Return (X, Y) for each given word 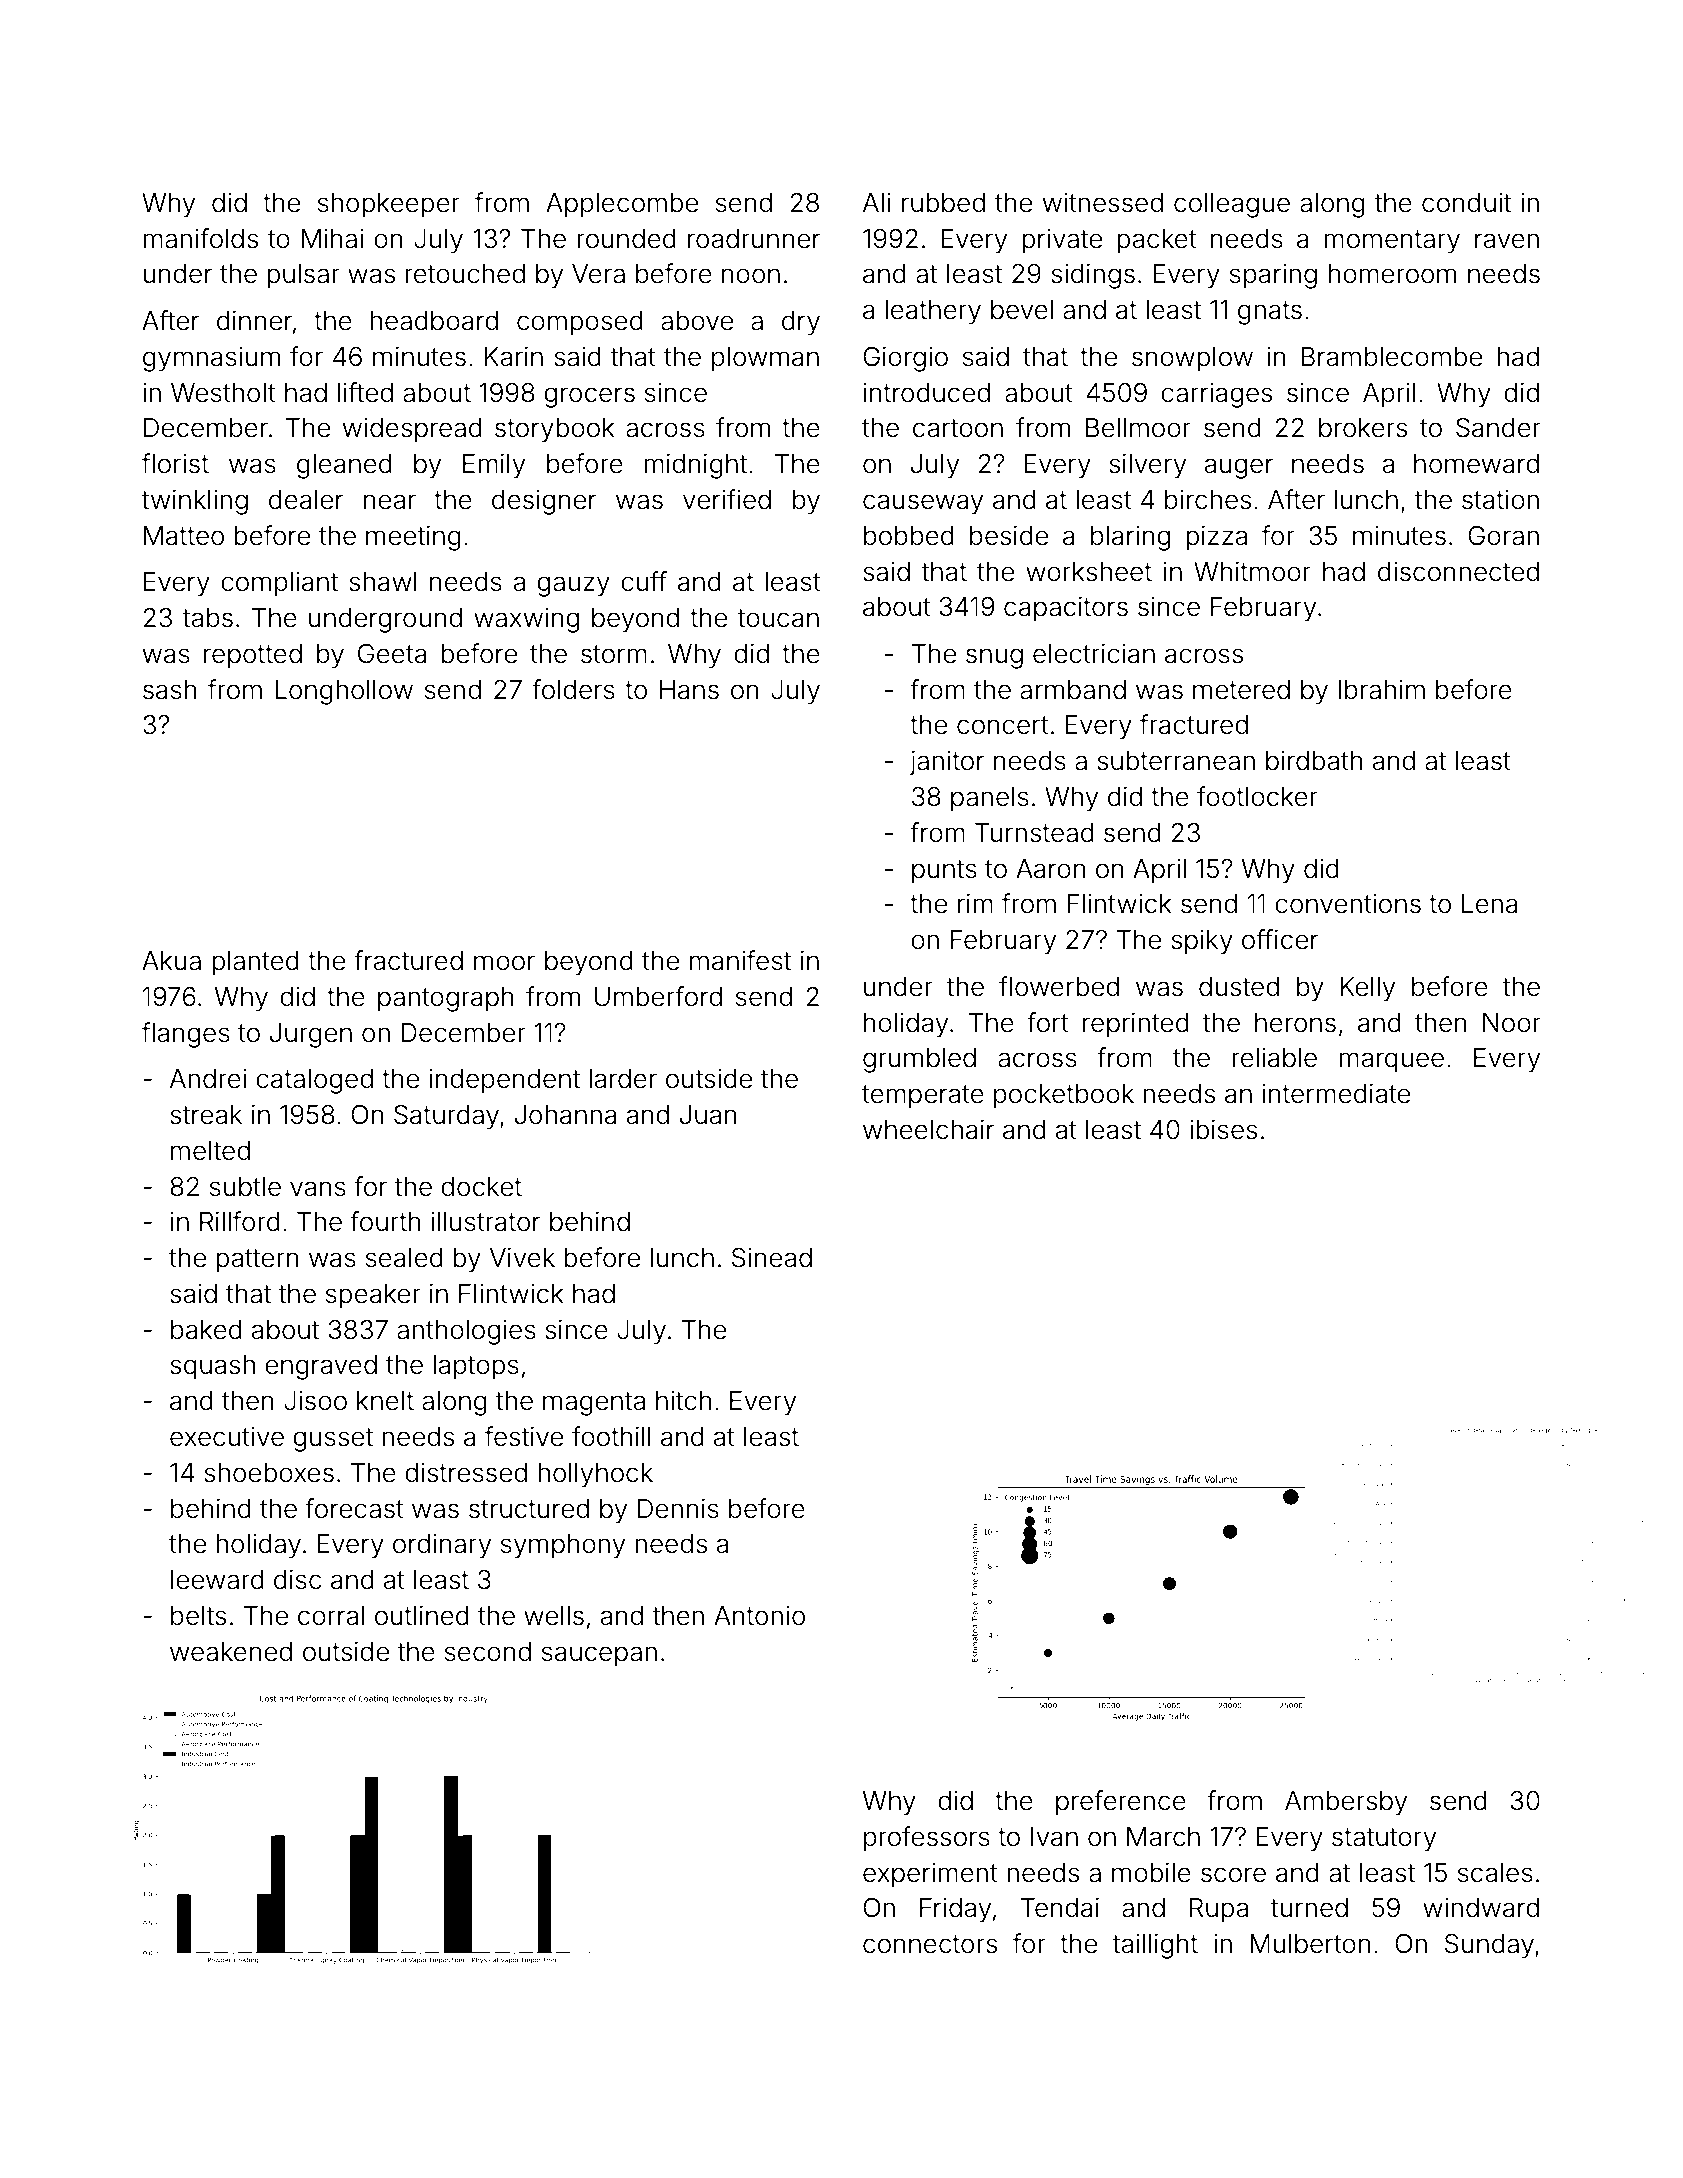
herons (1295, 1023)
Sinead (772, 1257)
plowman (765, 359)
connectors (930, 1944)
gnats (1270, 313)
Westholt (223, 393)
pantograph (446, 999)
